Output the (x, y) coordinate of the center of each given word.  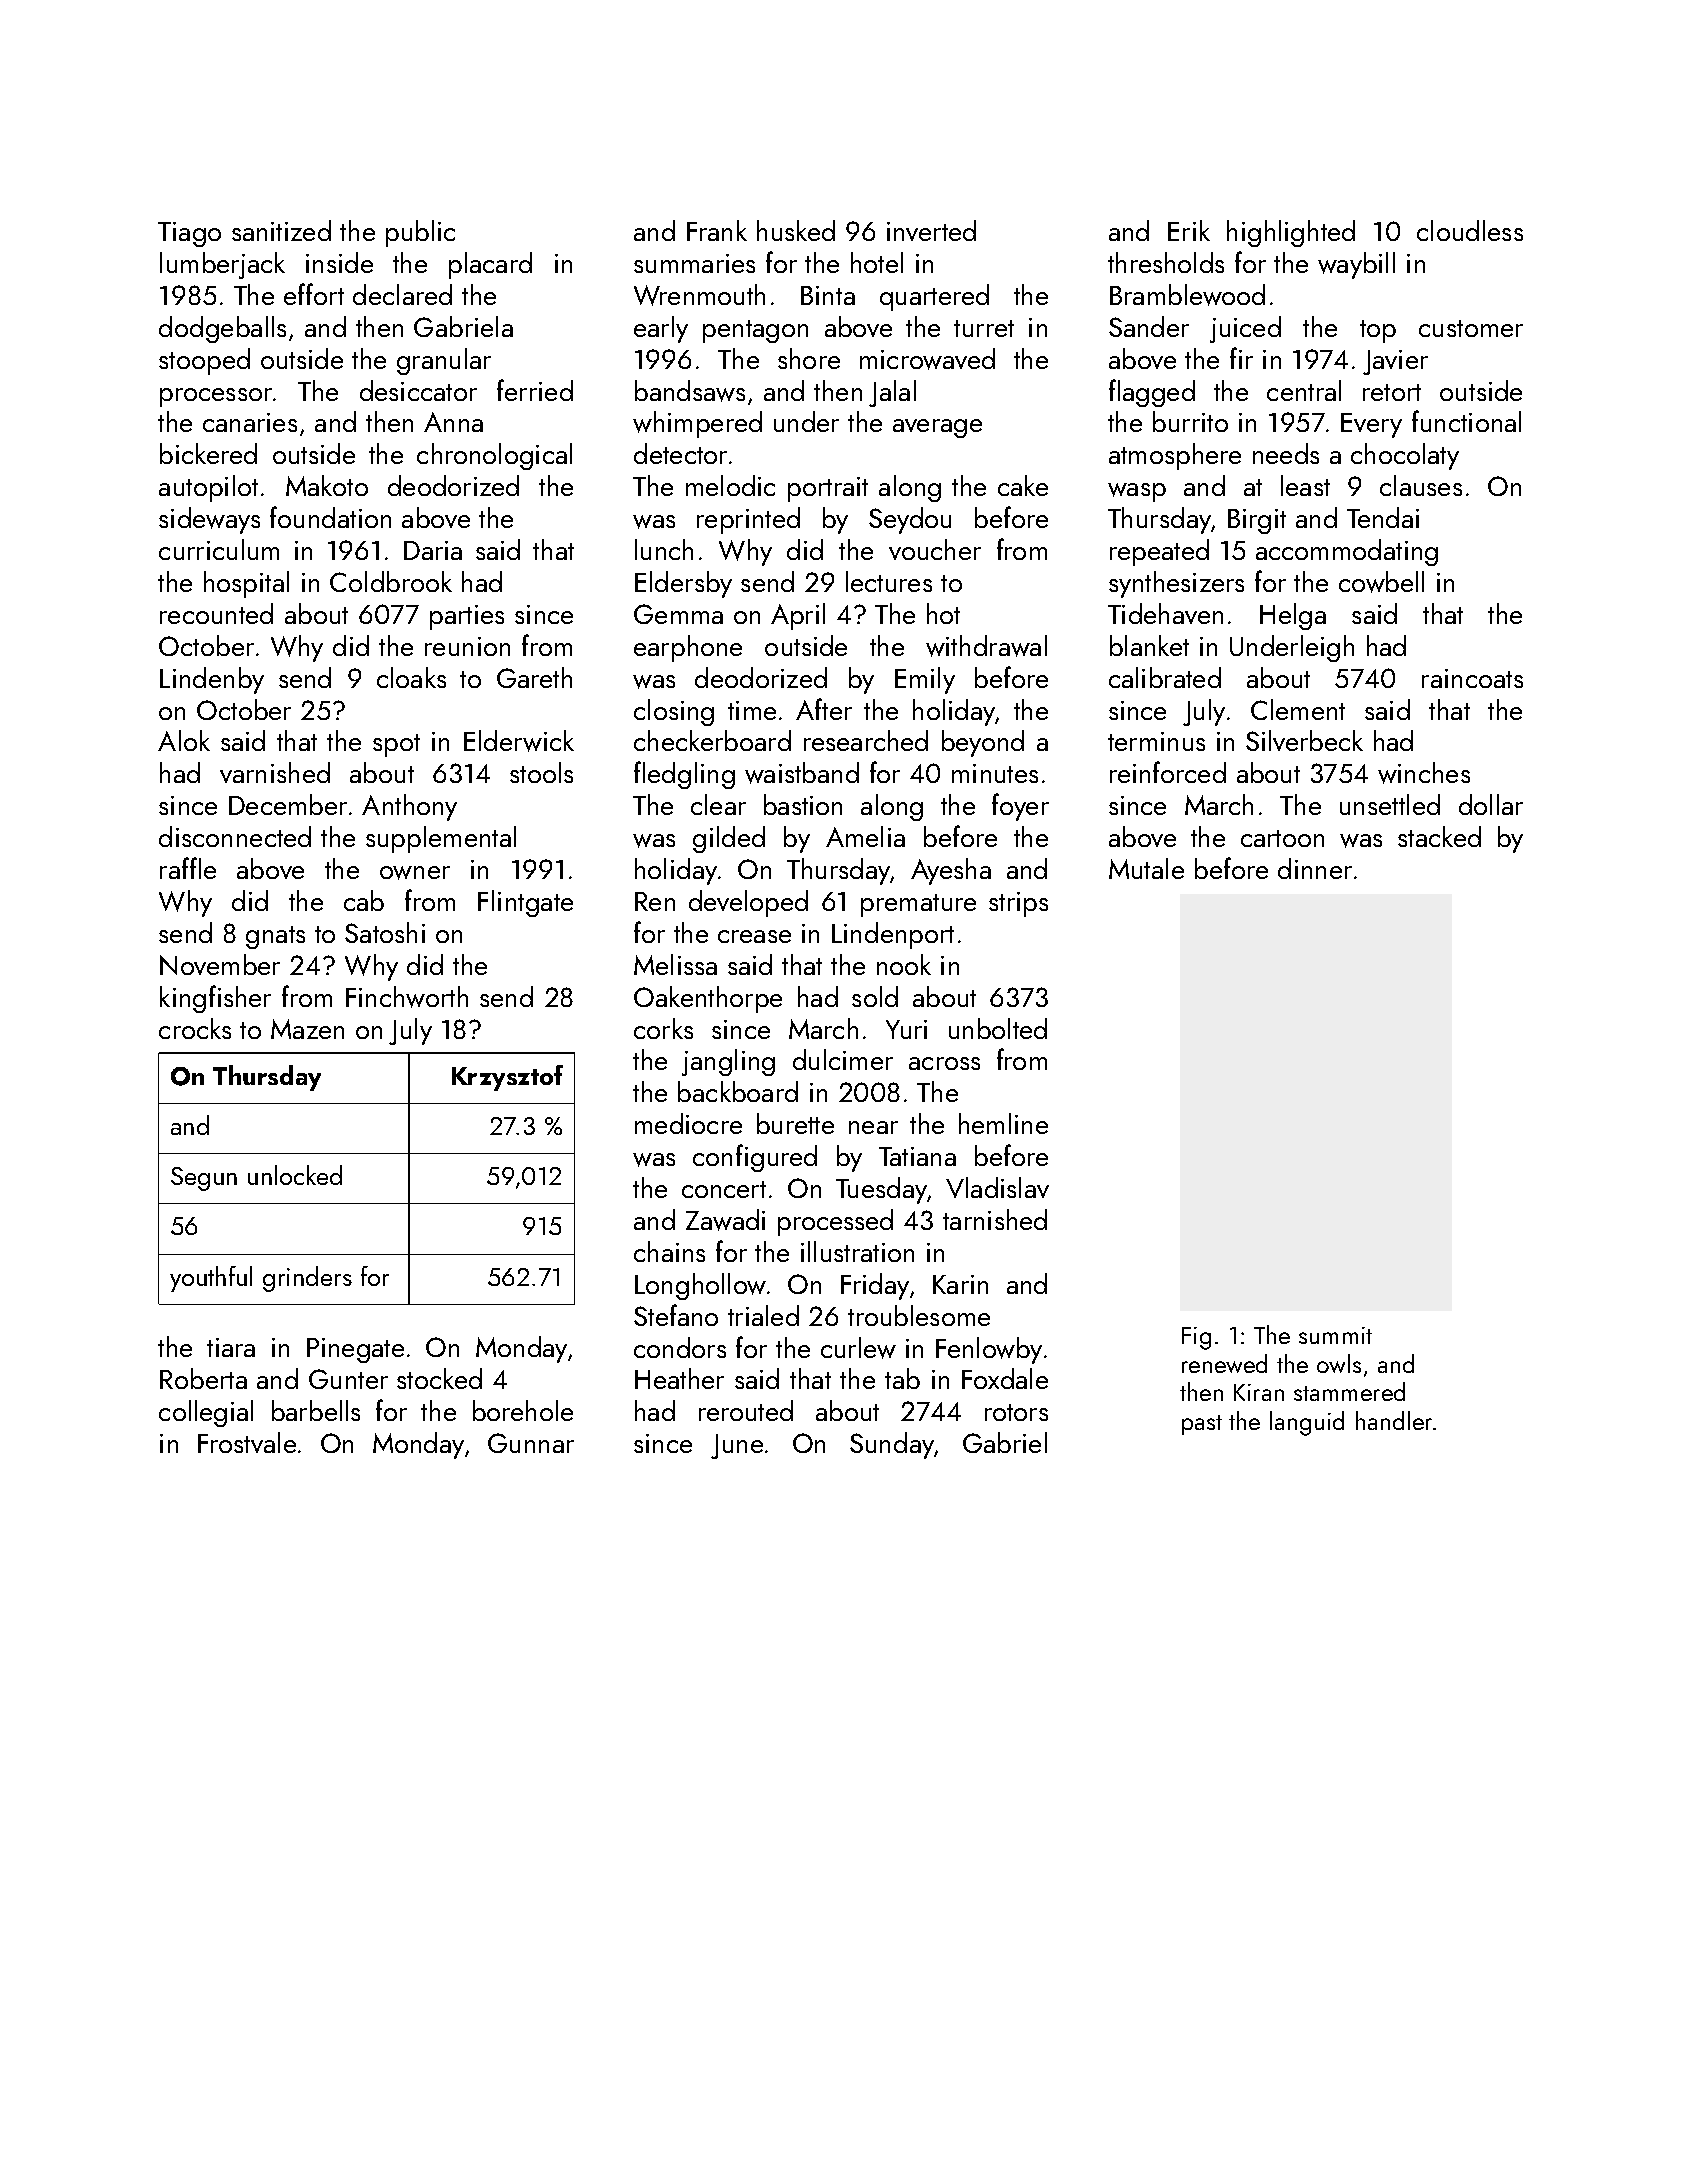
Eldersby (683, 584)
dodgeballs (222, 329)
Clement (1298, 709)
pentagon (755, 331)
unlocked (295, 1175)
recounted (216, 613)
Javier (1395, 362)
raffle (188, 868)
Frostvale (247, 1442)
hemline (1003, 1123)
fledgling (684, 775)
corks (663, 1028)
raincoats (1472, 678)
